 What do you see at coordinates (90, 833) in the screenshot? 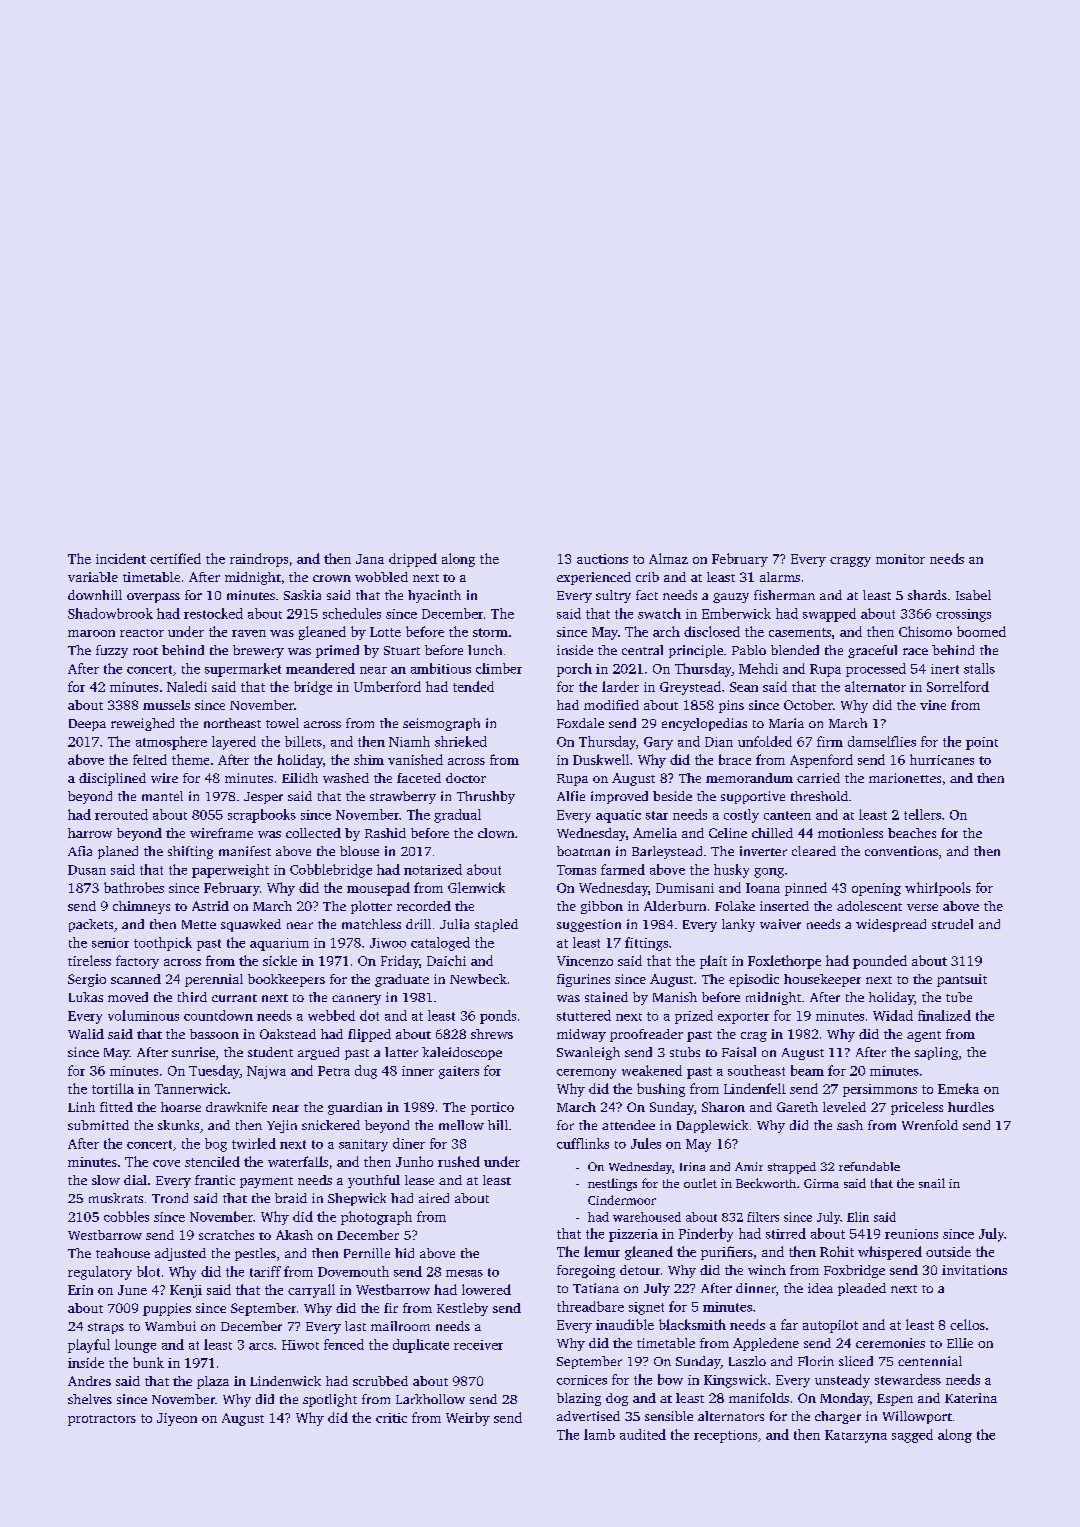
I see `harrow` at bounding box center [90, 833].
